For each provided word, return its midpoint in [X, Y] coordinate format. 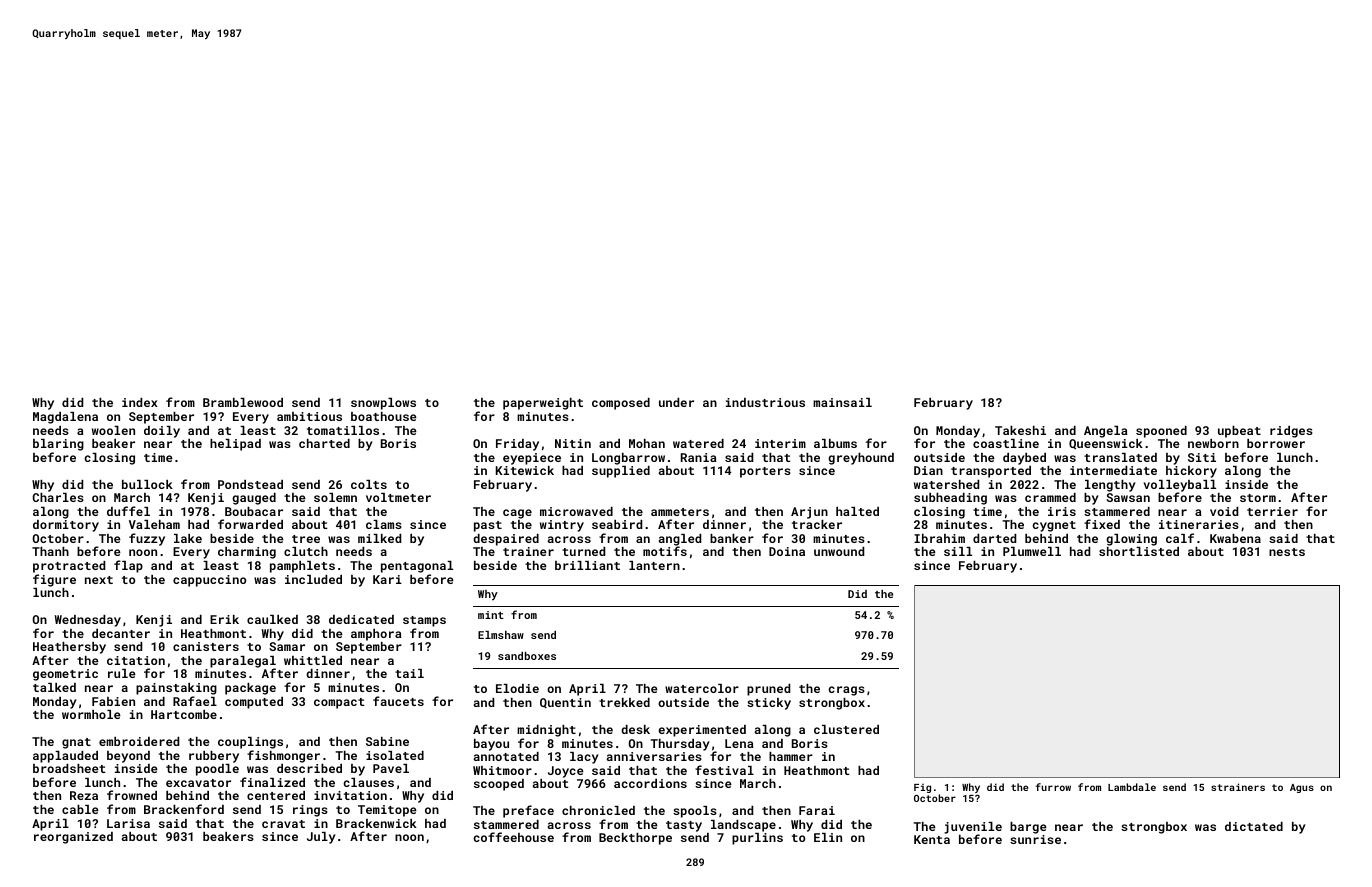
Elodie [517, 688]
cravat [283, 824]
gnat [76, 743]
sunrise [1035, 839]
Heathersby [69, 648]
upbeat [1239, 432]
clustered [846, 729]
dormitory [66, 526]
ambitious [309, 416]
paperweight [543, 404]
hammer [791, 756]
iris [1062, 511]
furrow [1053, 787]
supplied [621, 472]
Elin [828, 837]
